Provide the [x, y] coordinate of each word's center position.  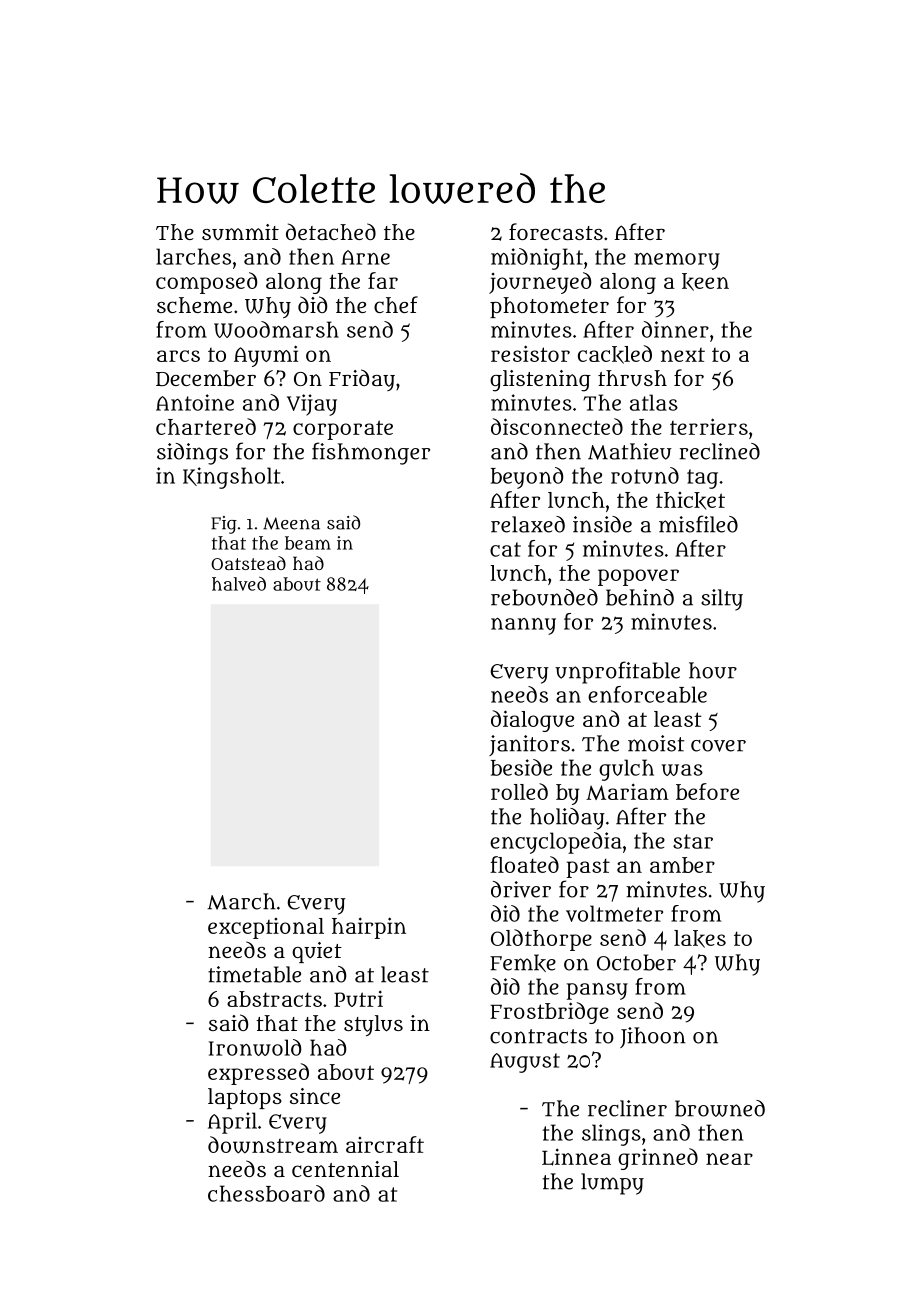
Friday [362, 380]
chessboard [266, 1193]
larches [193, 256]
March [241, 901]
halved [239, 584]
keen [705, 282]
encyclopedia [556, 843]
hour [713, 670]
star [693, 841]
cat [505, 549]
